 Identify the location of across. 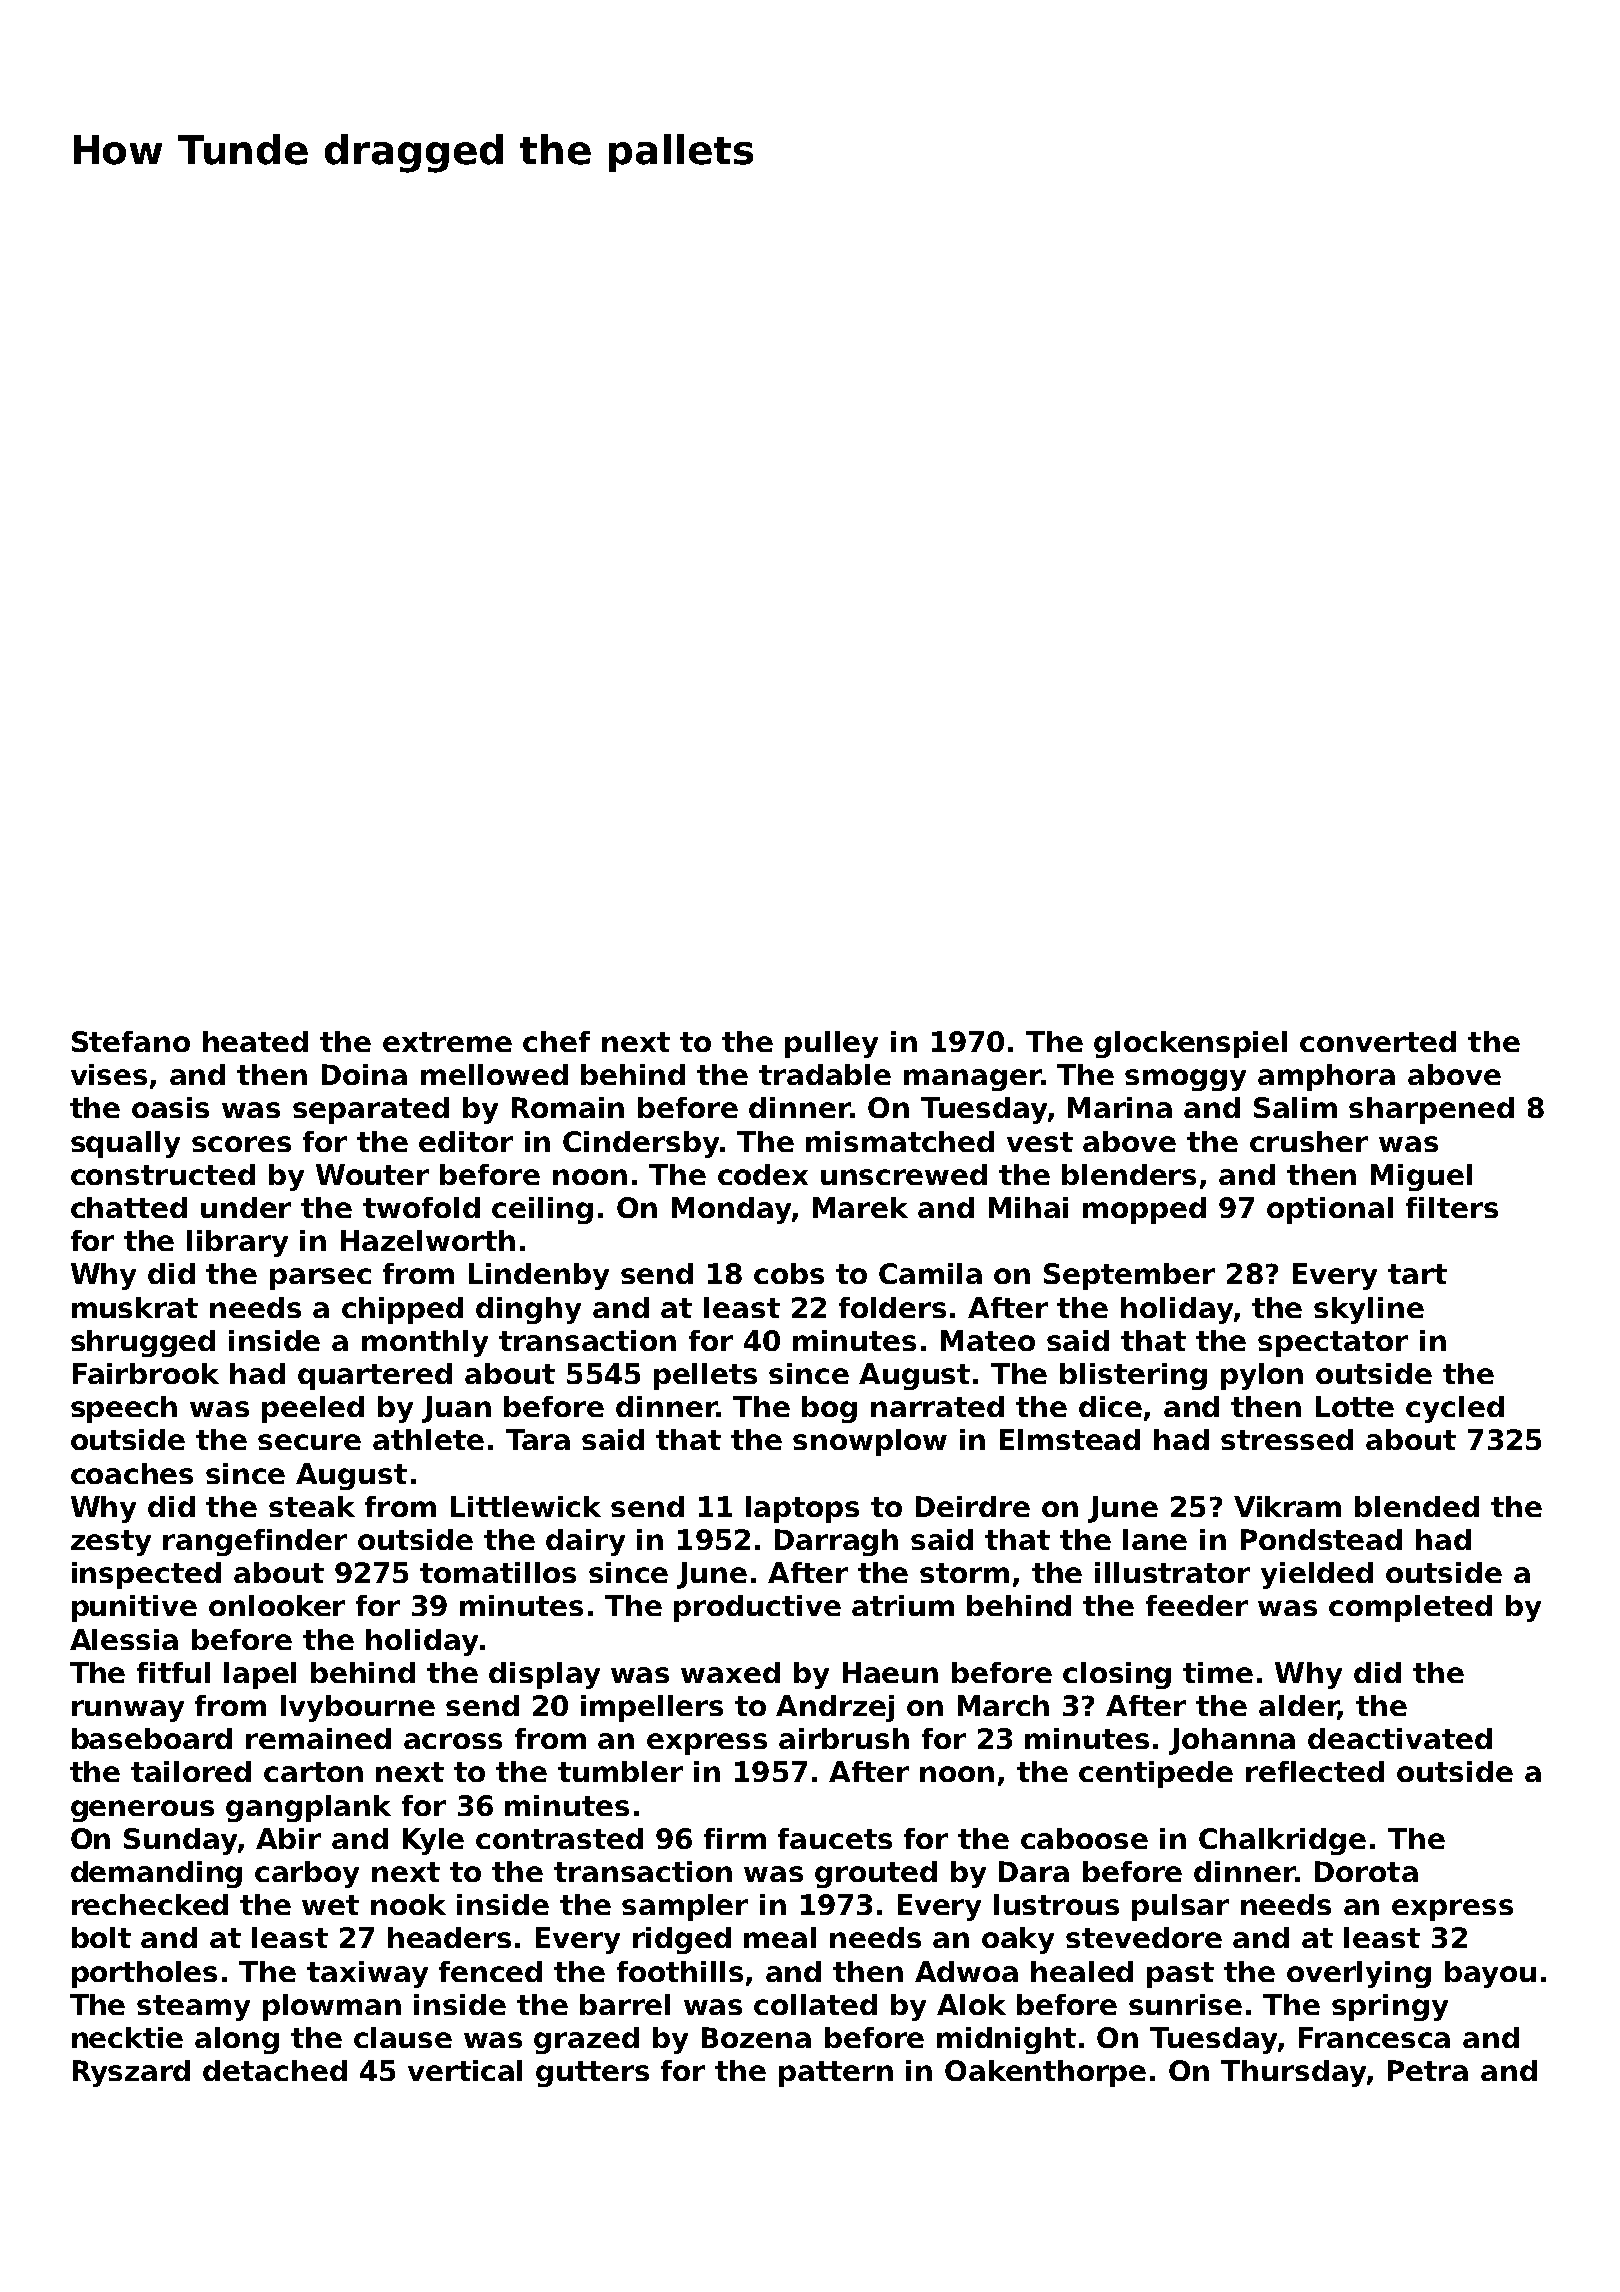
(453, 1741).
